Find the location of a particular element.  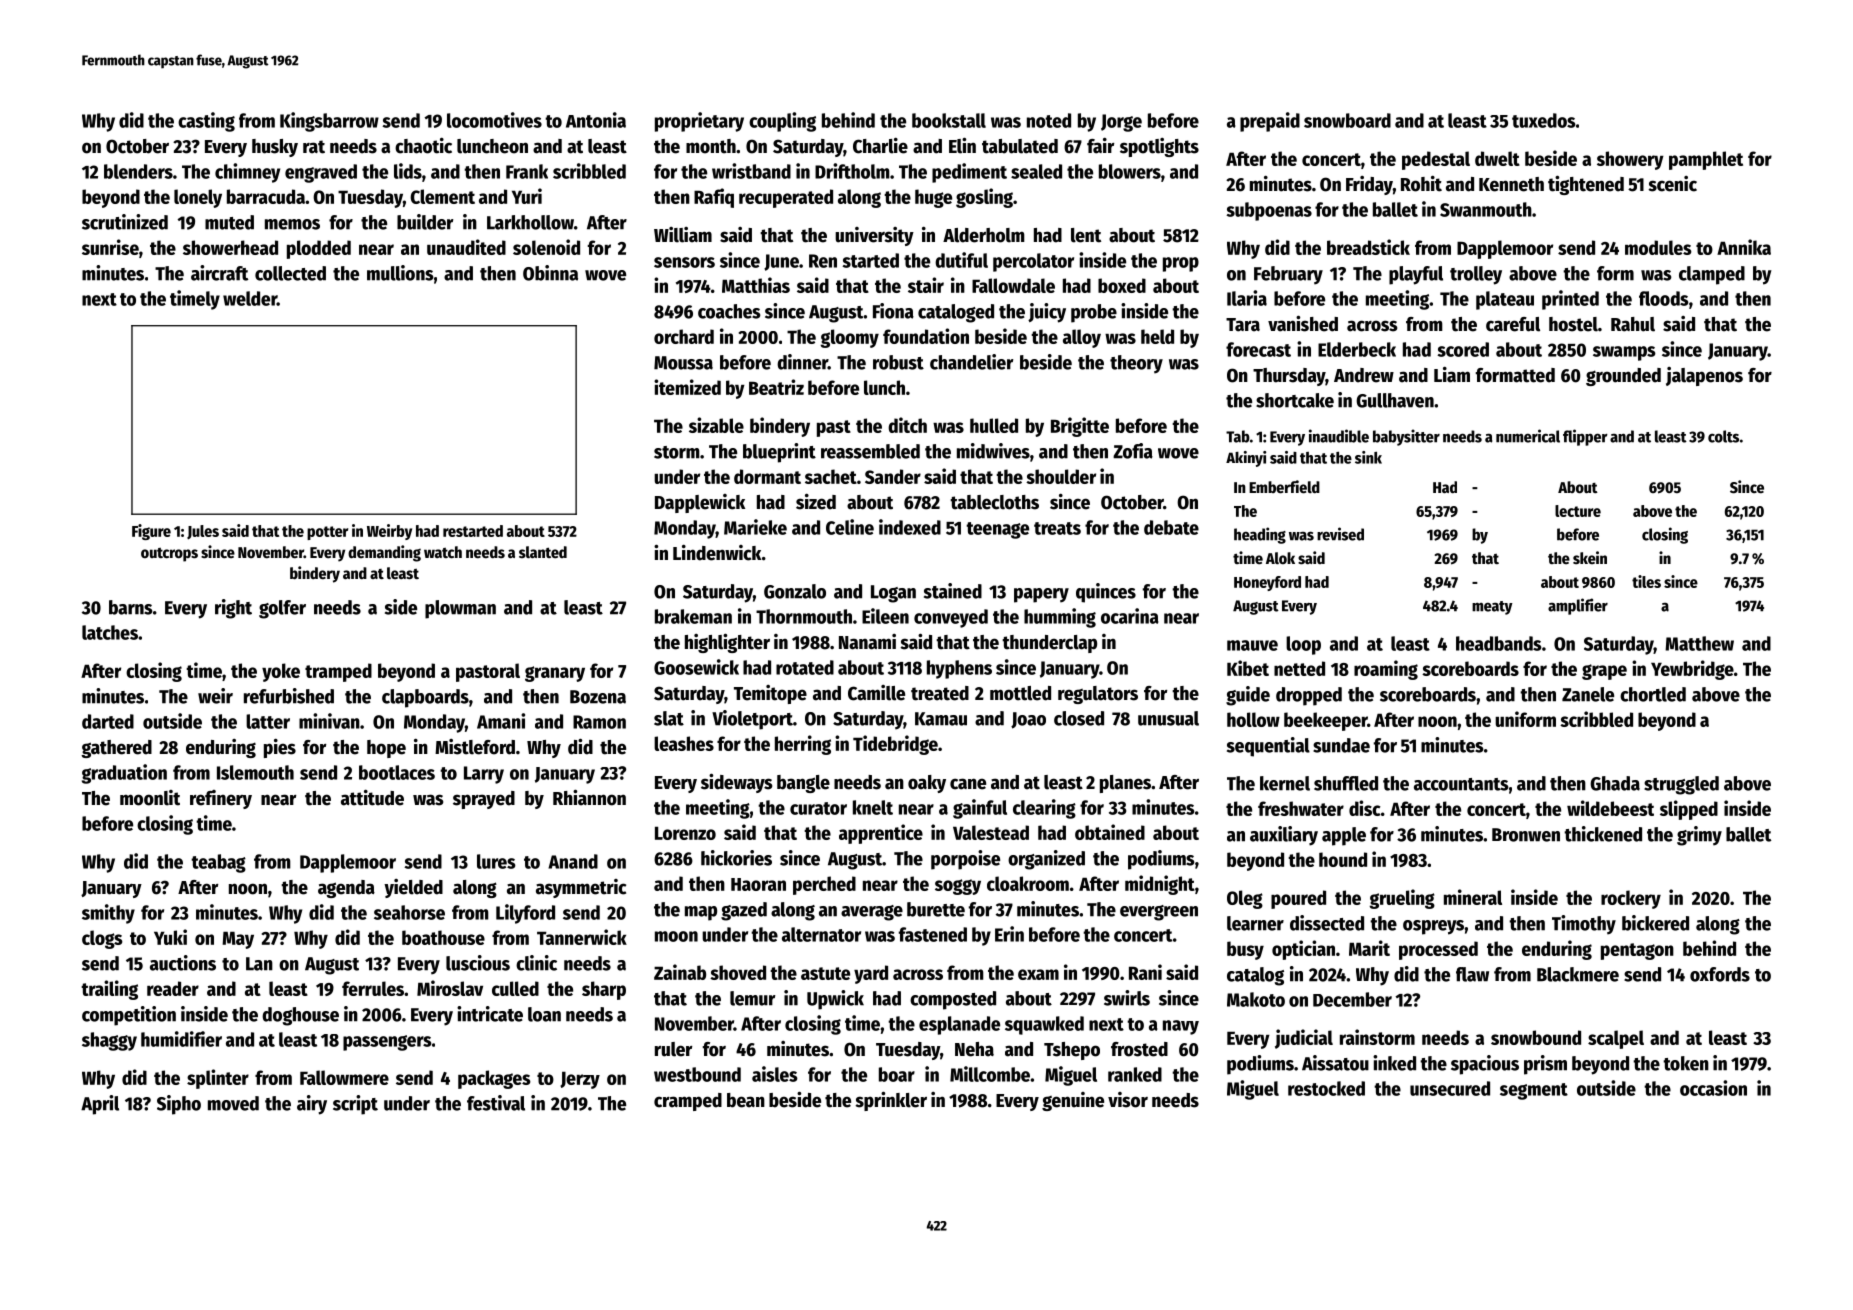

clearing is located at coordinates (1044, 809).
